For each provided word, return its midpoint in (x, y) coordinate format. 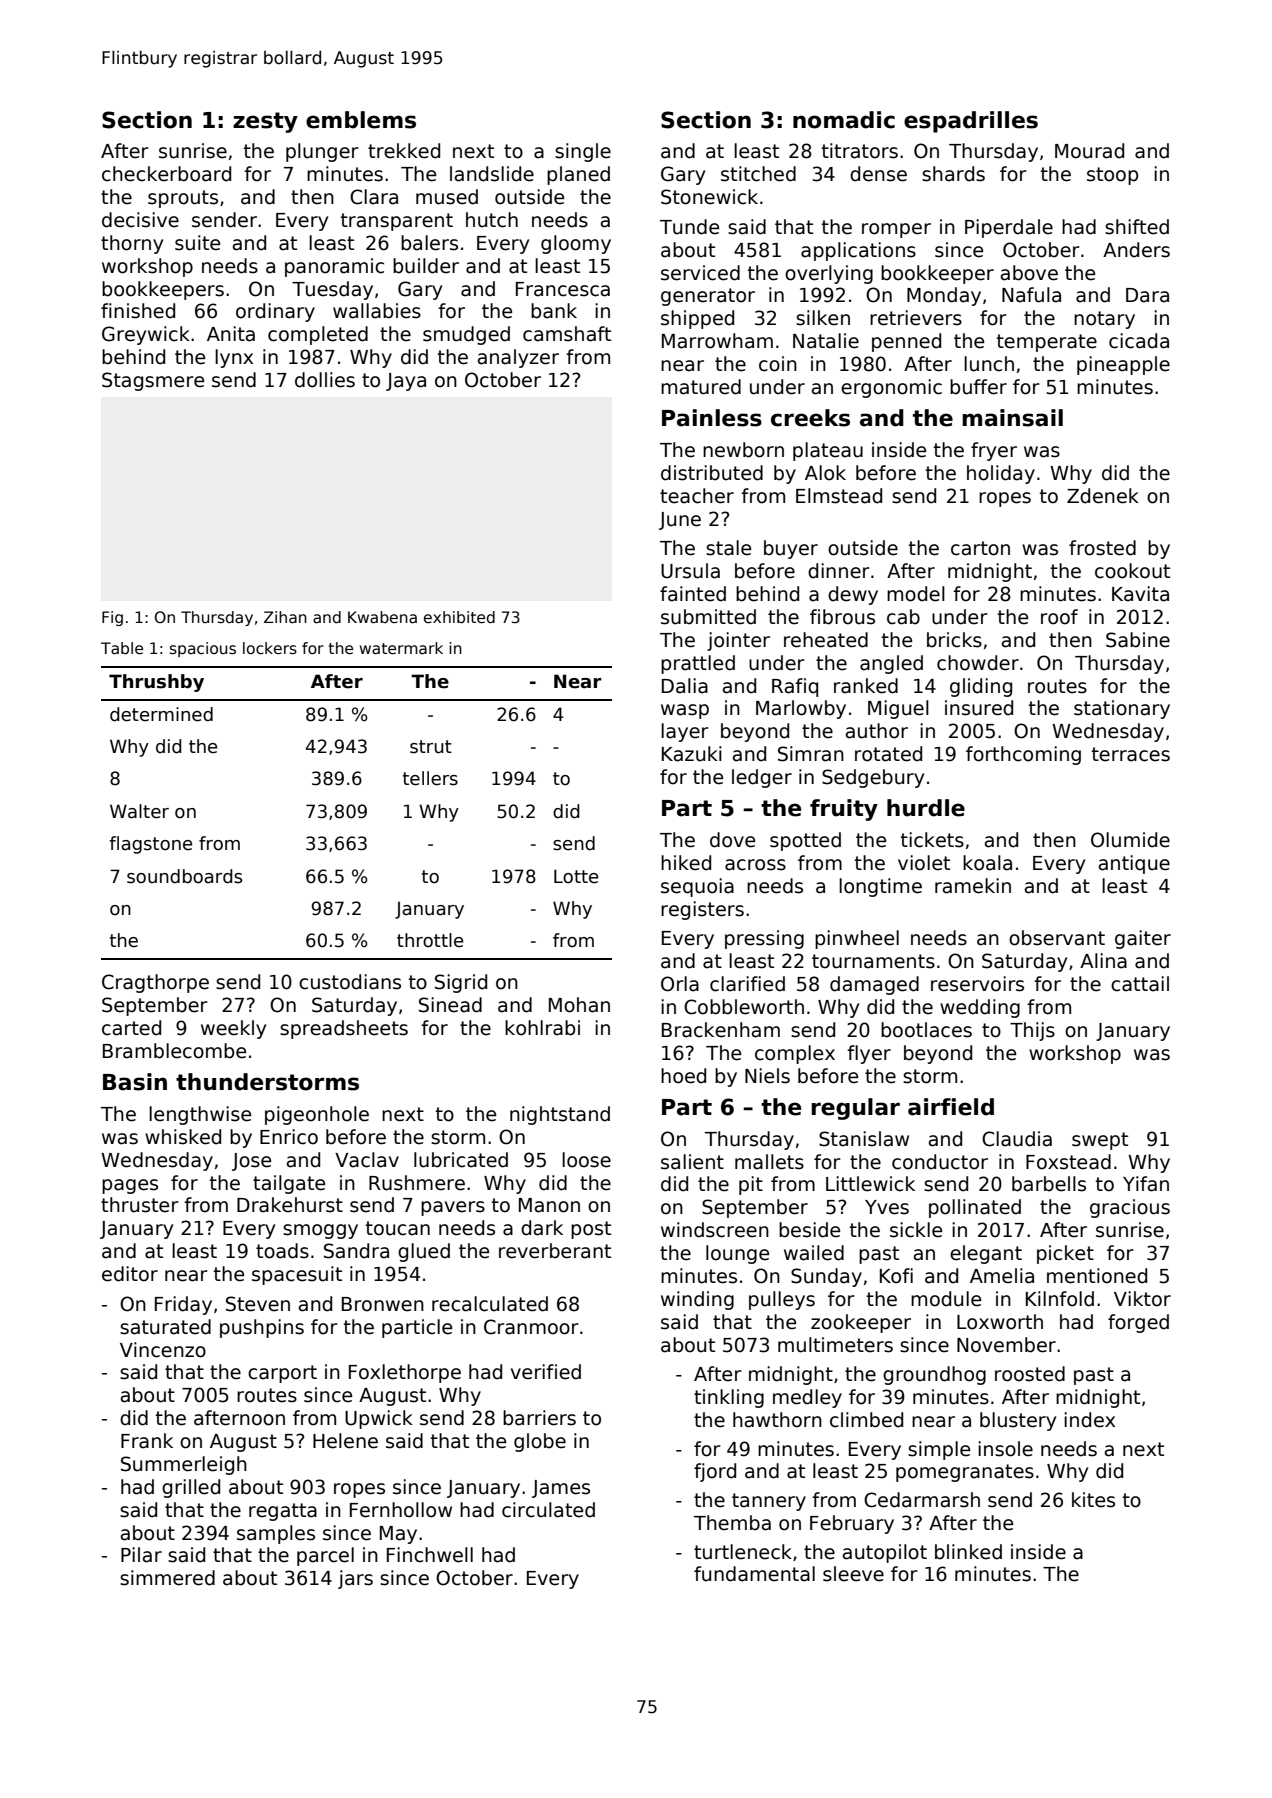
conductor (940, 1162)
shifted (1137, 227)
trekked (404, 151)
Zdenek (1103, 496)
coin (778, 364)
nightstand (560, 1115)
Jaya (406, 382)
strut (431, 747)
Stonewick (709, 197)
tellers (430, 778)
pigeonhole (317, 1115)
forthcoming (1023, 755)
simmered (167, 1578)
